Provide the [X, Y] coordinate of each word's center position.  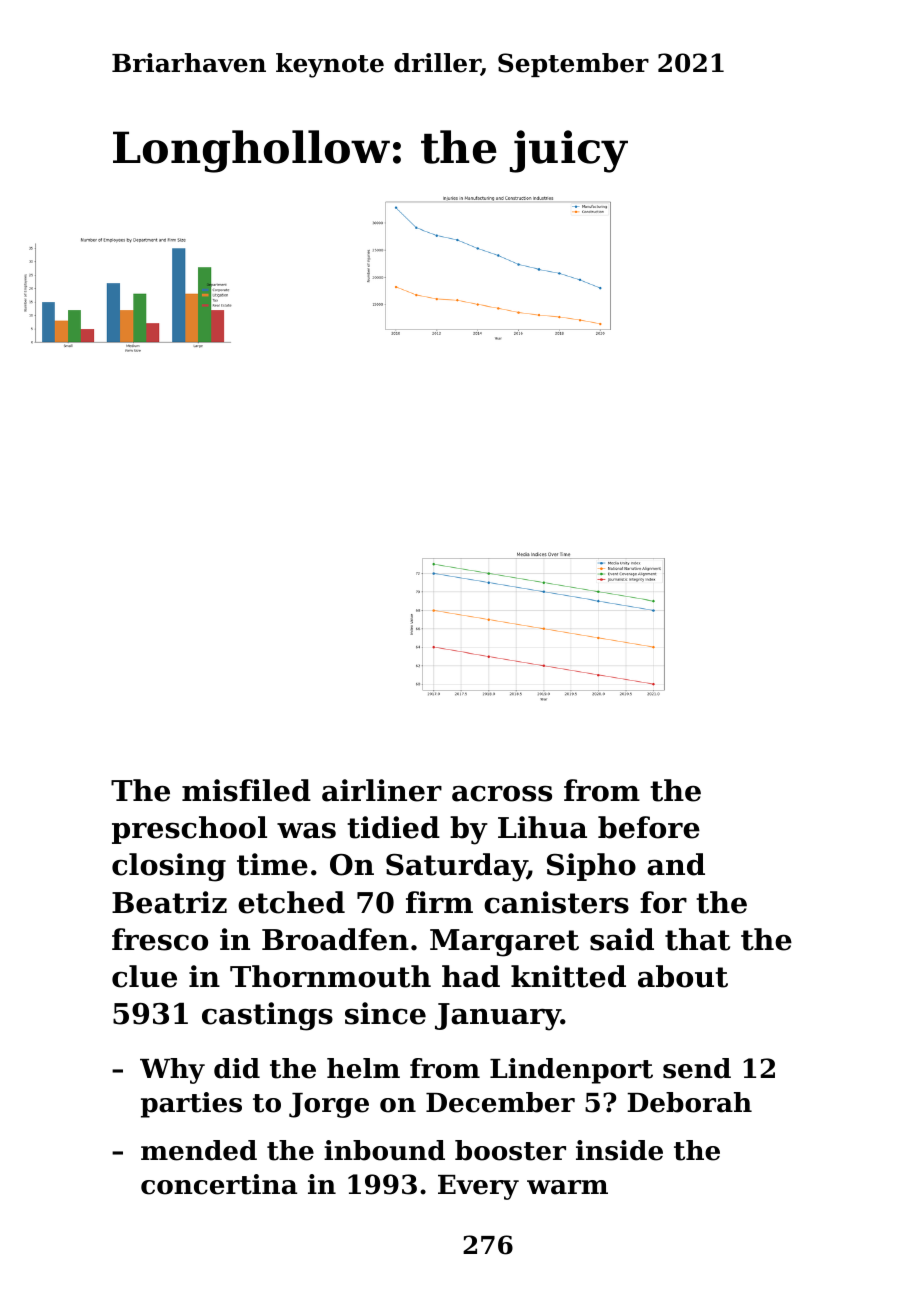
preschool [189, 830]
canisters [556, 902]
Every [478, 1187]
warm [567, 1187]
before [649, 827]
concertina [219, 1184]
